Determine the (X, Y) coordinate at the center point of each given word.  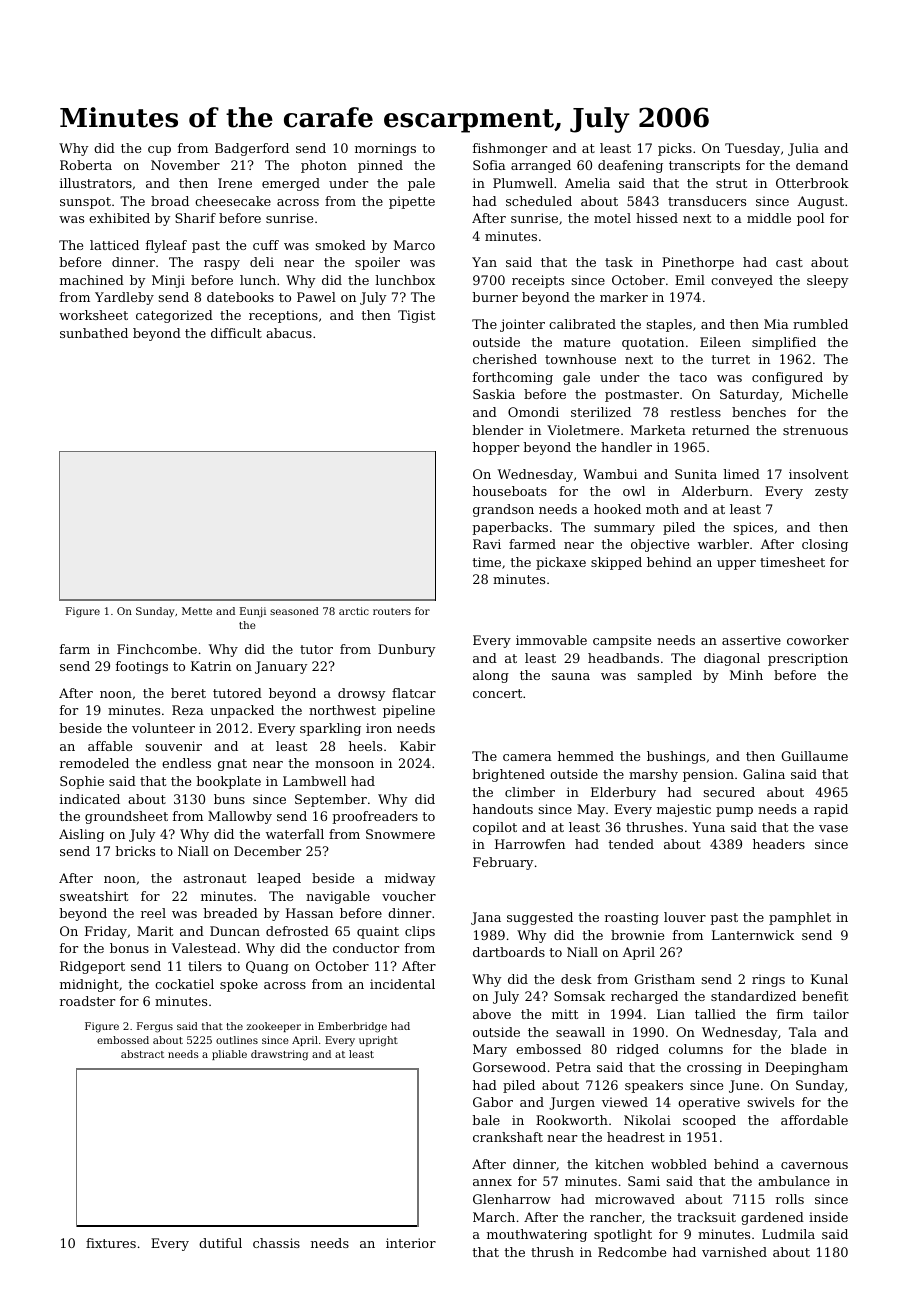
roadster (87, 1001)
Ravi (487, 544)
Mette (197, 611)
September (331, 800)
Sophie (82, 782)
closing (825, 545)
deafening (630, 166)
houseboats (510, 491)
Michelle (820, 394)
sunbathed (94, 333)
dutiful (220, 1243)
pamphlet (800, 918)
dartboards (509, 952)
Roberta (86, 165)
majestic (684, 810)
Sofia (489, 165)
